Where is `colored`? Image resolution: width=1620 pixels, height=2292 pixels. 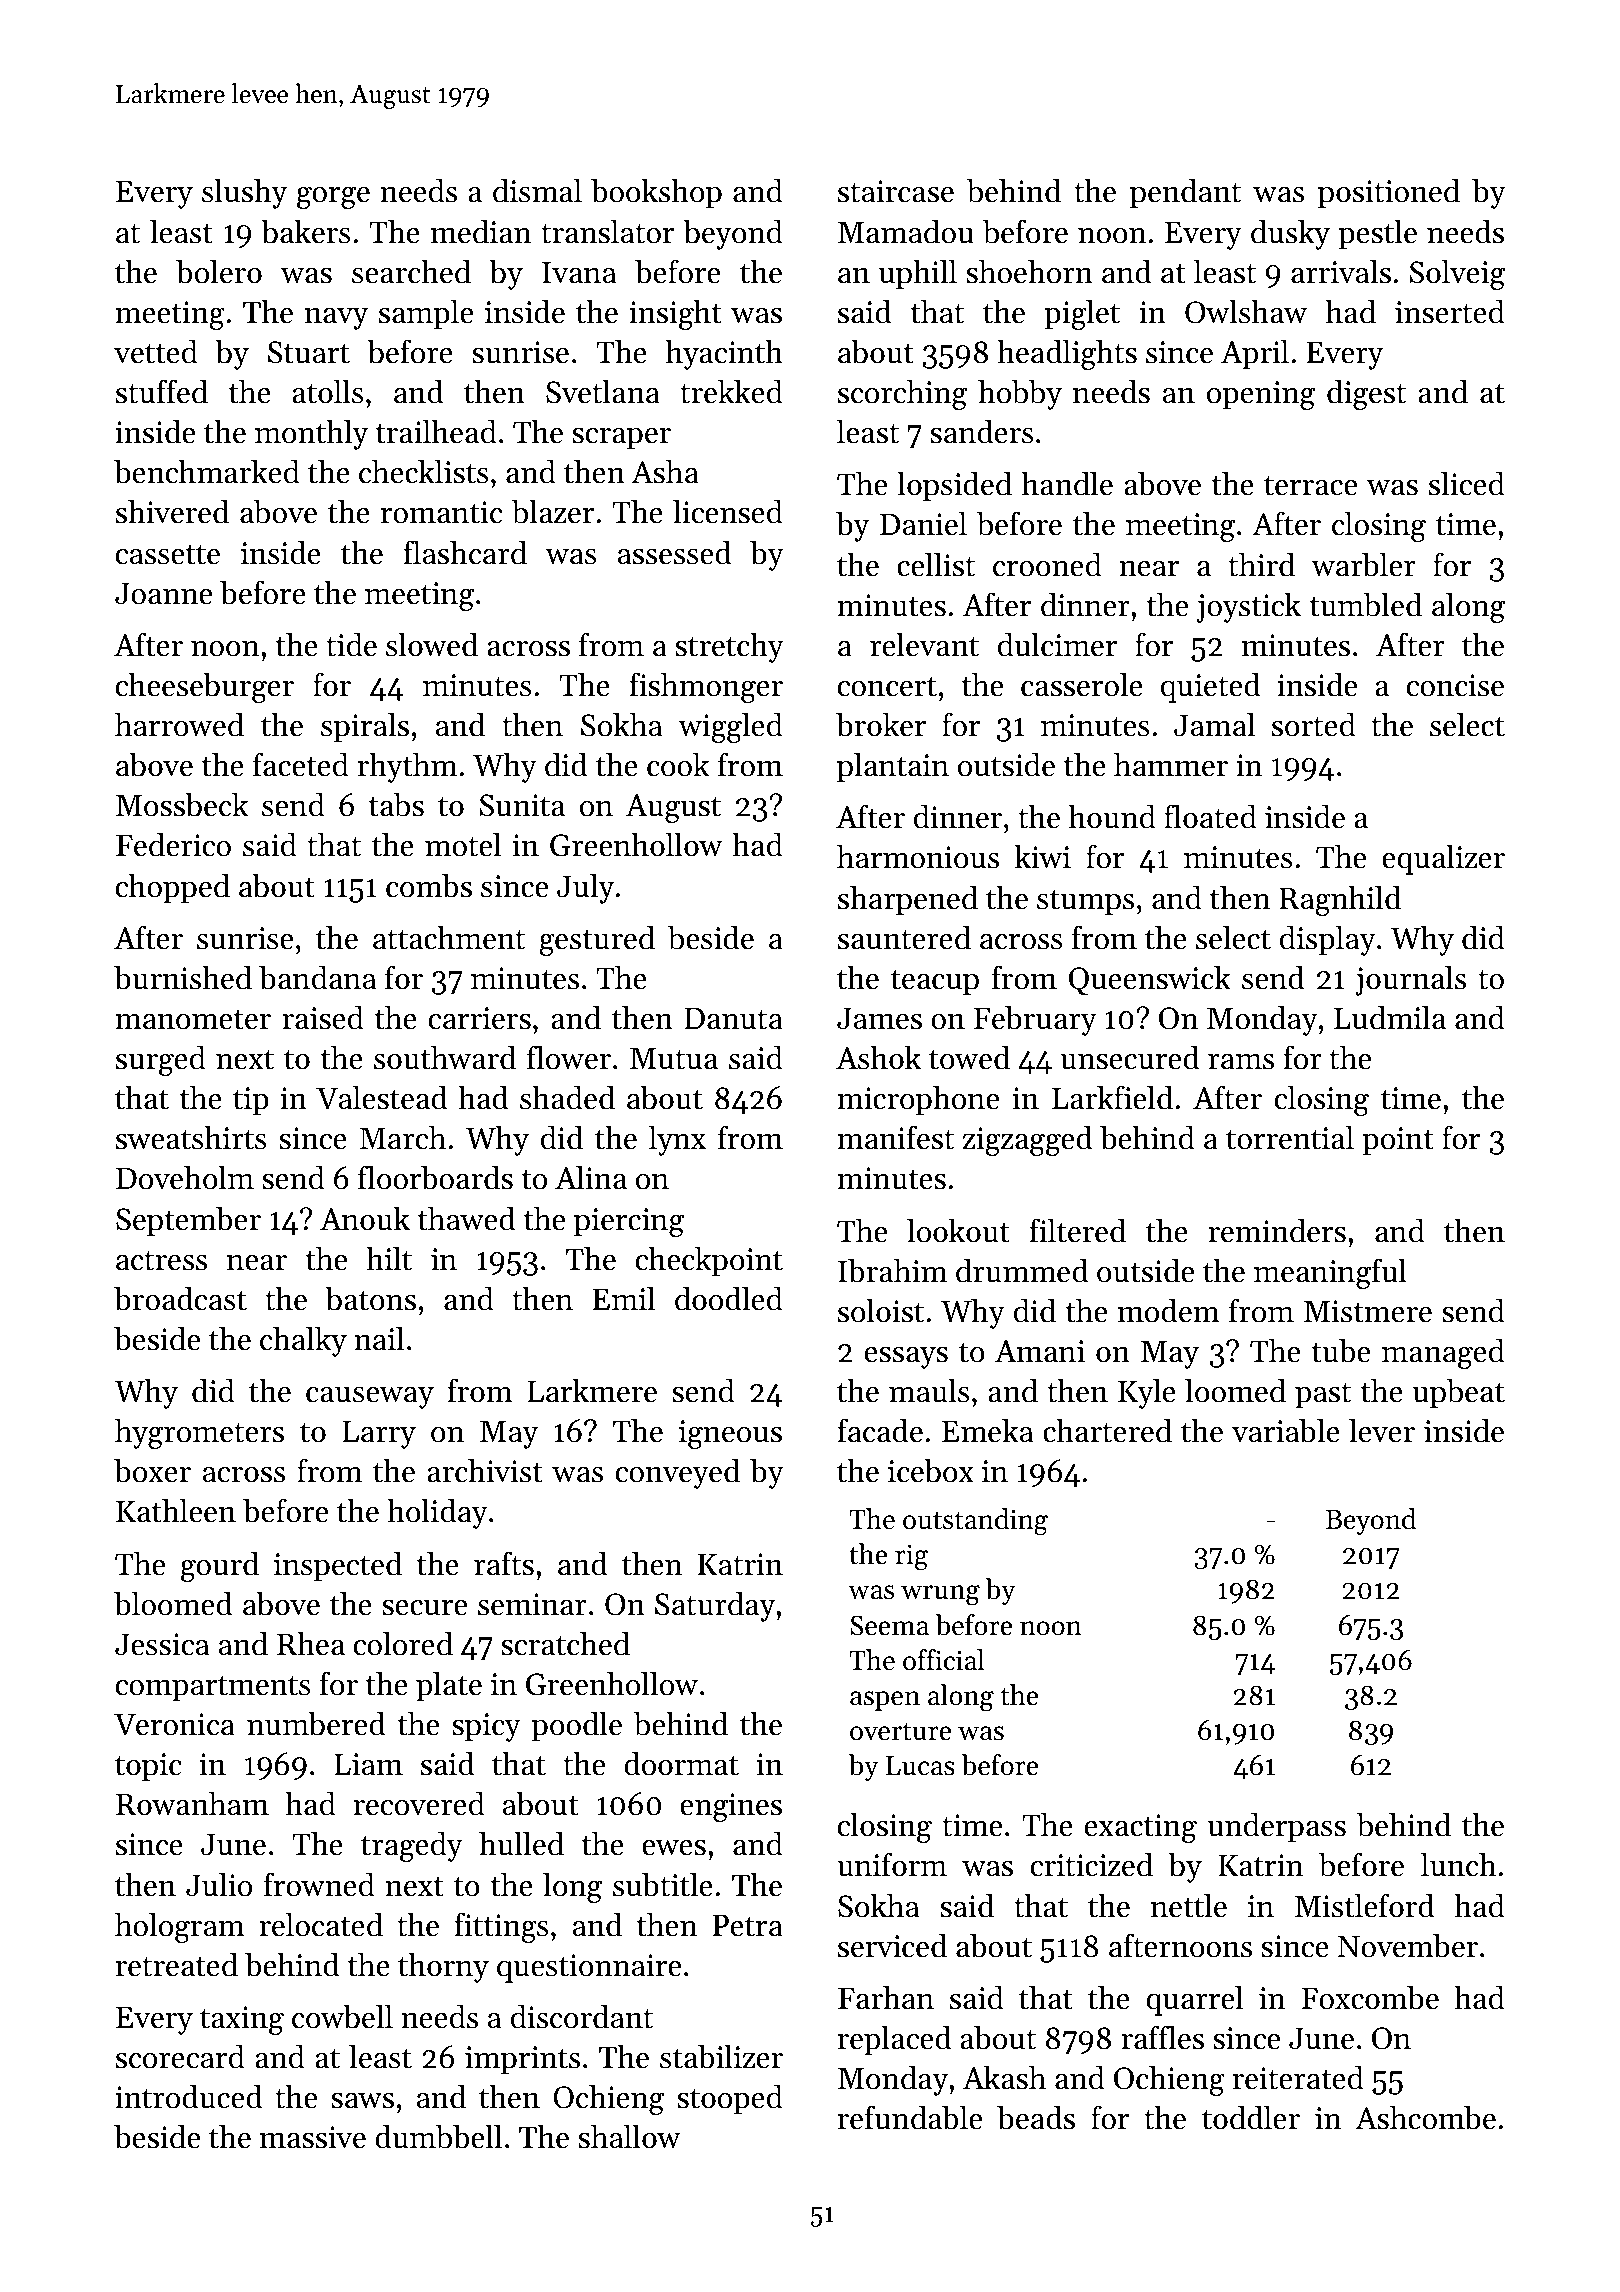
colored is located at coordinates (403, 1643).
